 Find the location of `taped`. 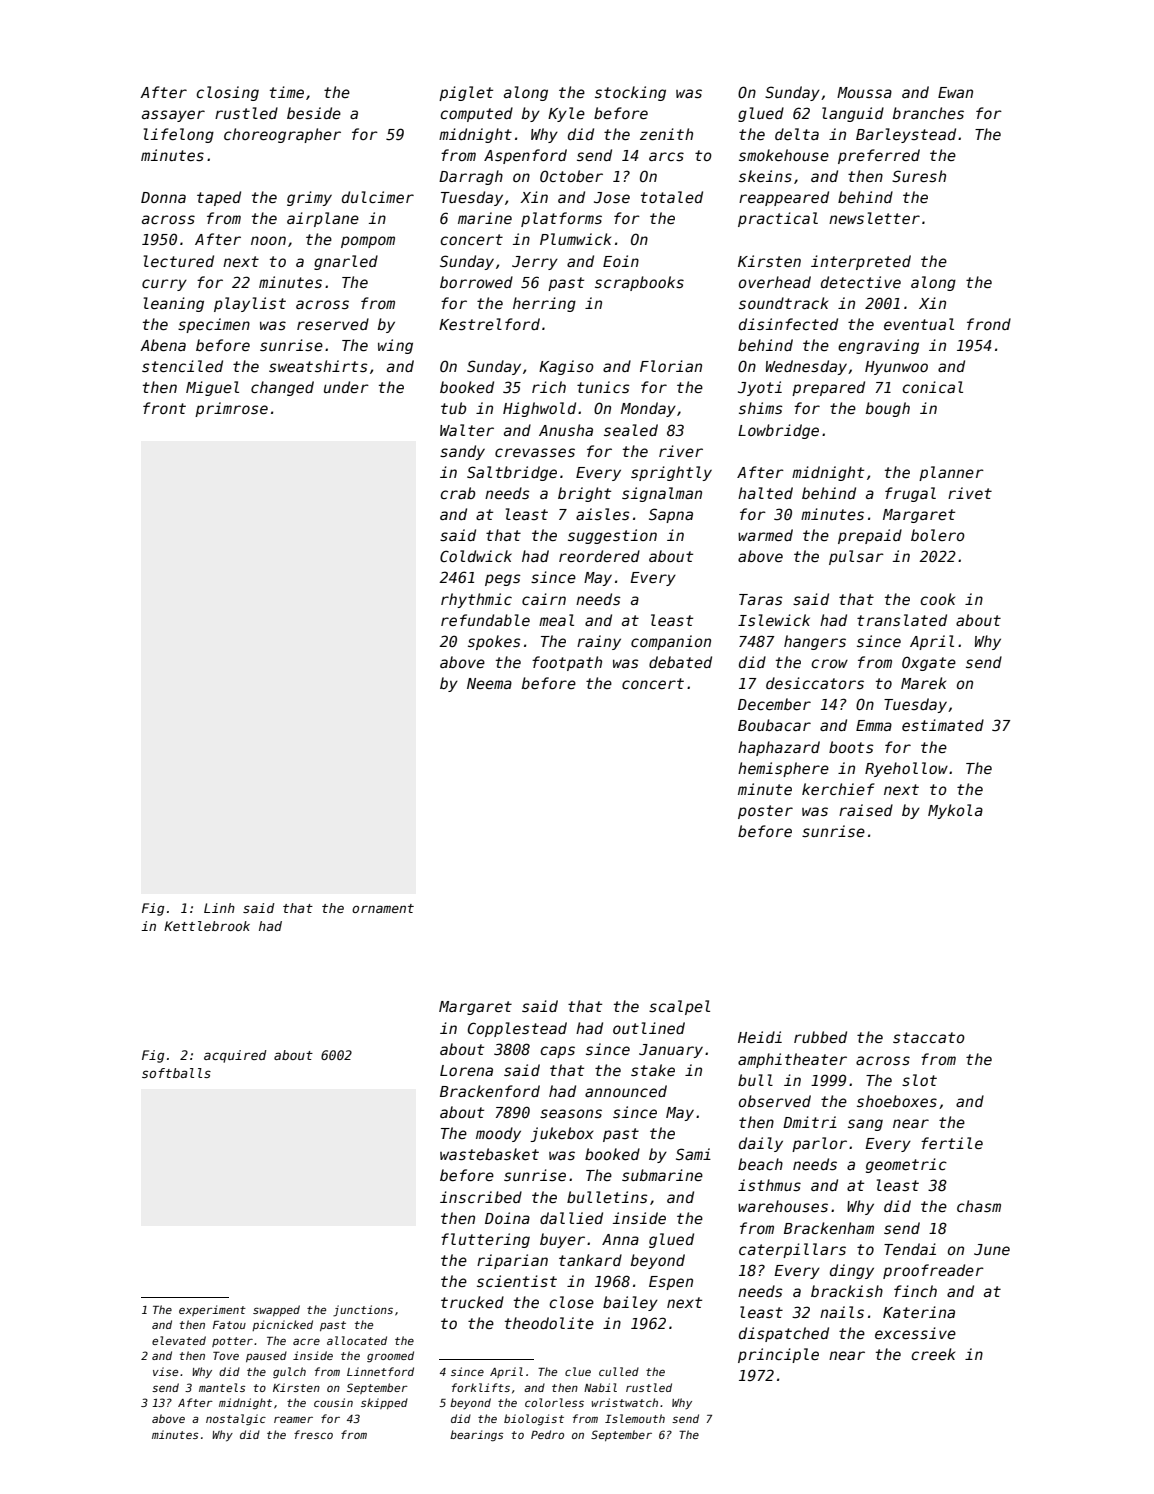

taped is located at coordinates (219, 198).
